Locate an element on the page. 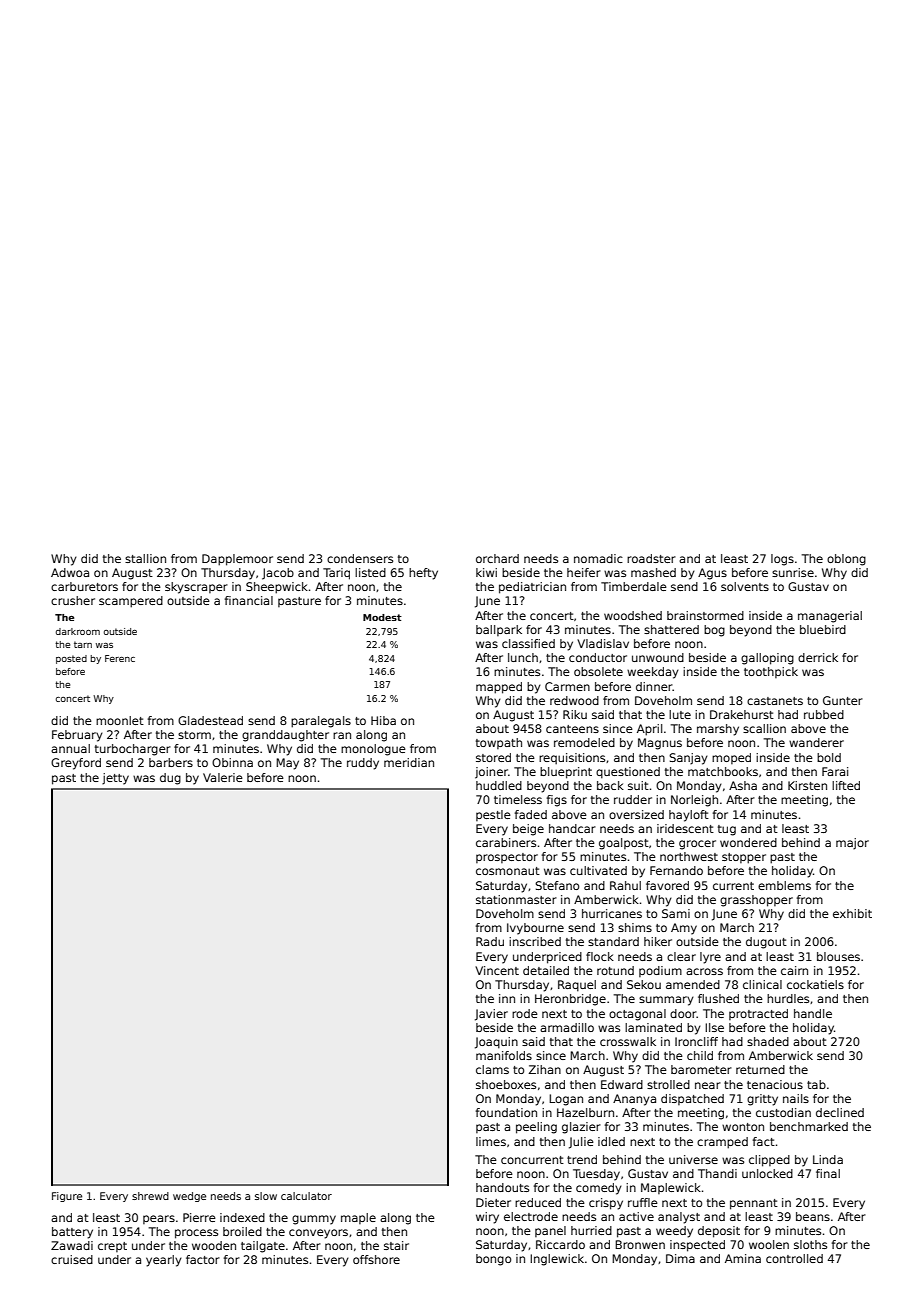  Vladislav is located at coordinates (603, 643).
